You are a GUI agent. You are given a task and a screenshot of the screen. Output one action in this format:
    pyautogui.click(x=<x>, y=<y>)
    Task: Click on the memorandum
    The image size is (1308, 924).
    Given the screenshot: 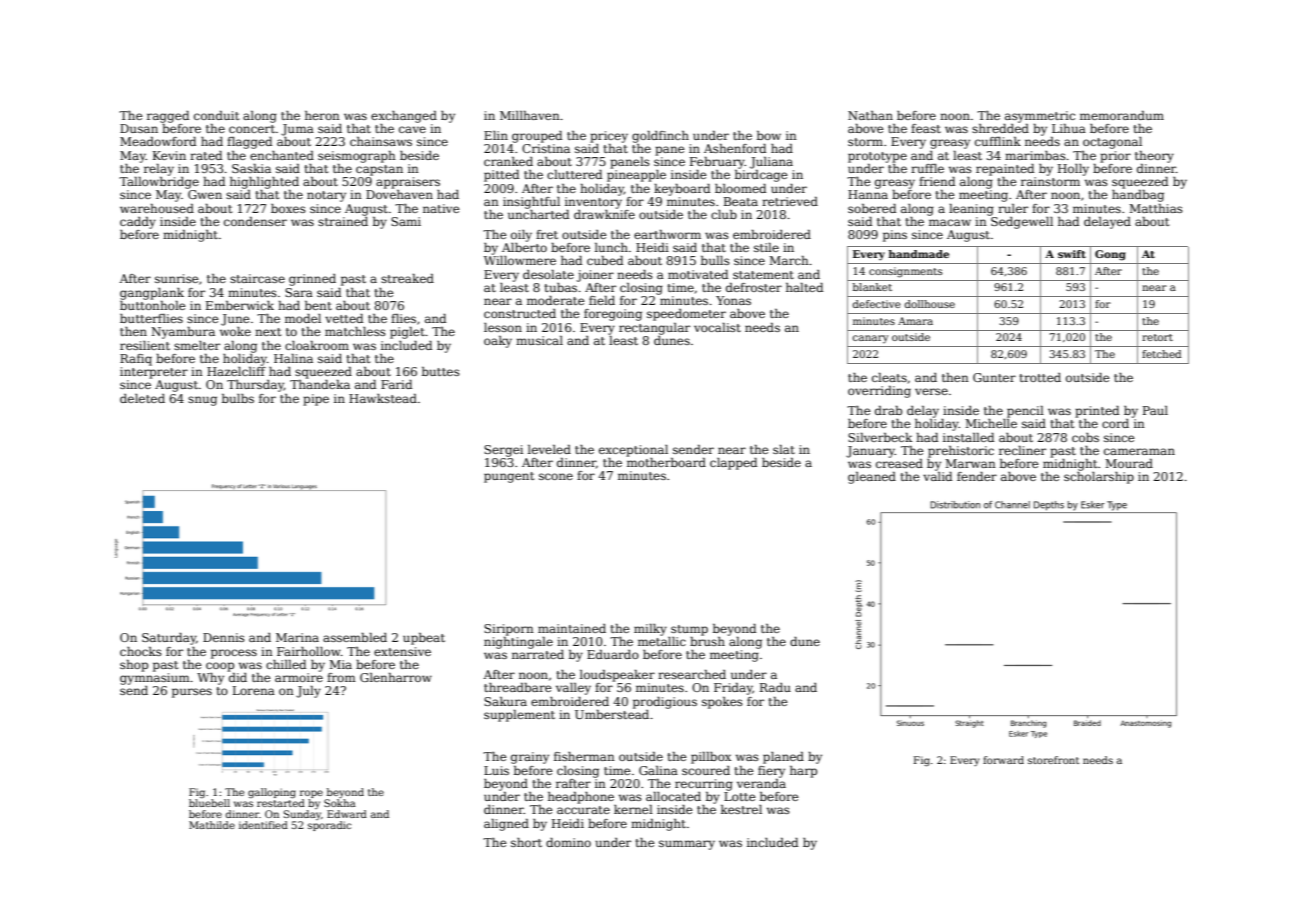 What is the action you would take?
    pyautogui.click(x=1122, y=115)
